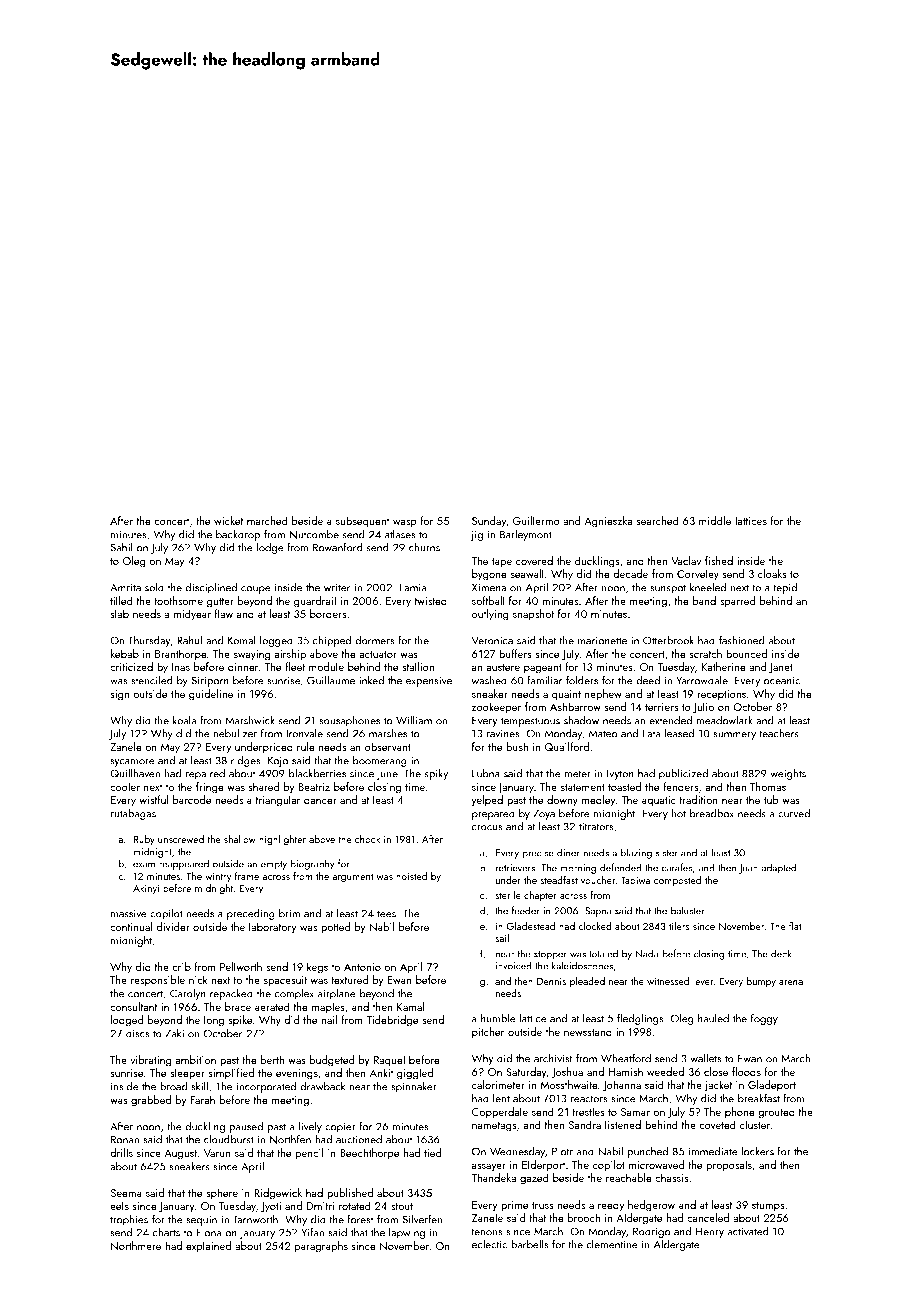 This screenshot has width=924, height=1308. What do you see at coordinates (378, 654) in the screenshot?
I see `actuator` at bounding box center [378, 654].
